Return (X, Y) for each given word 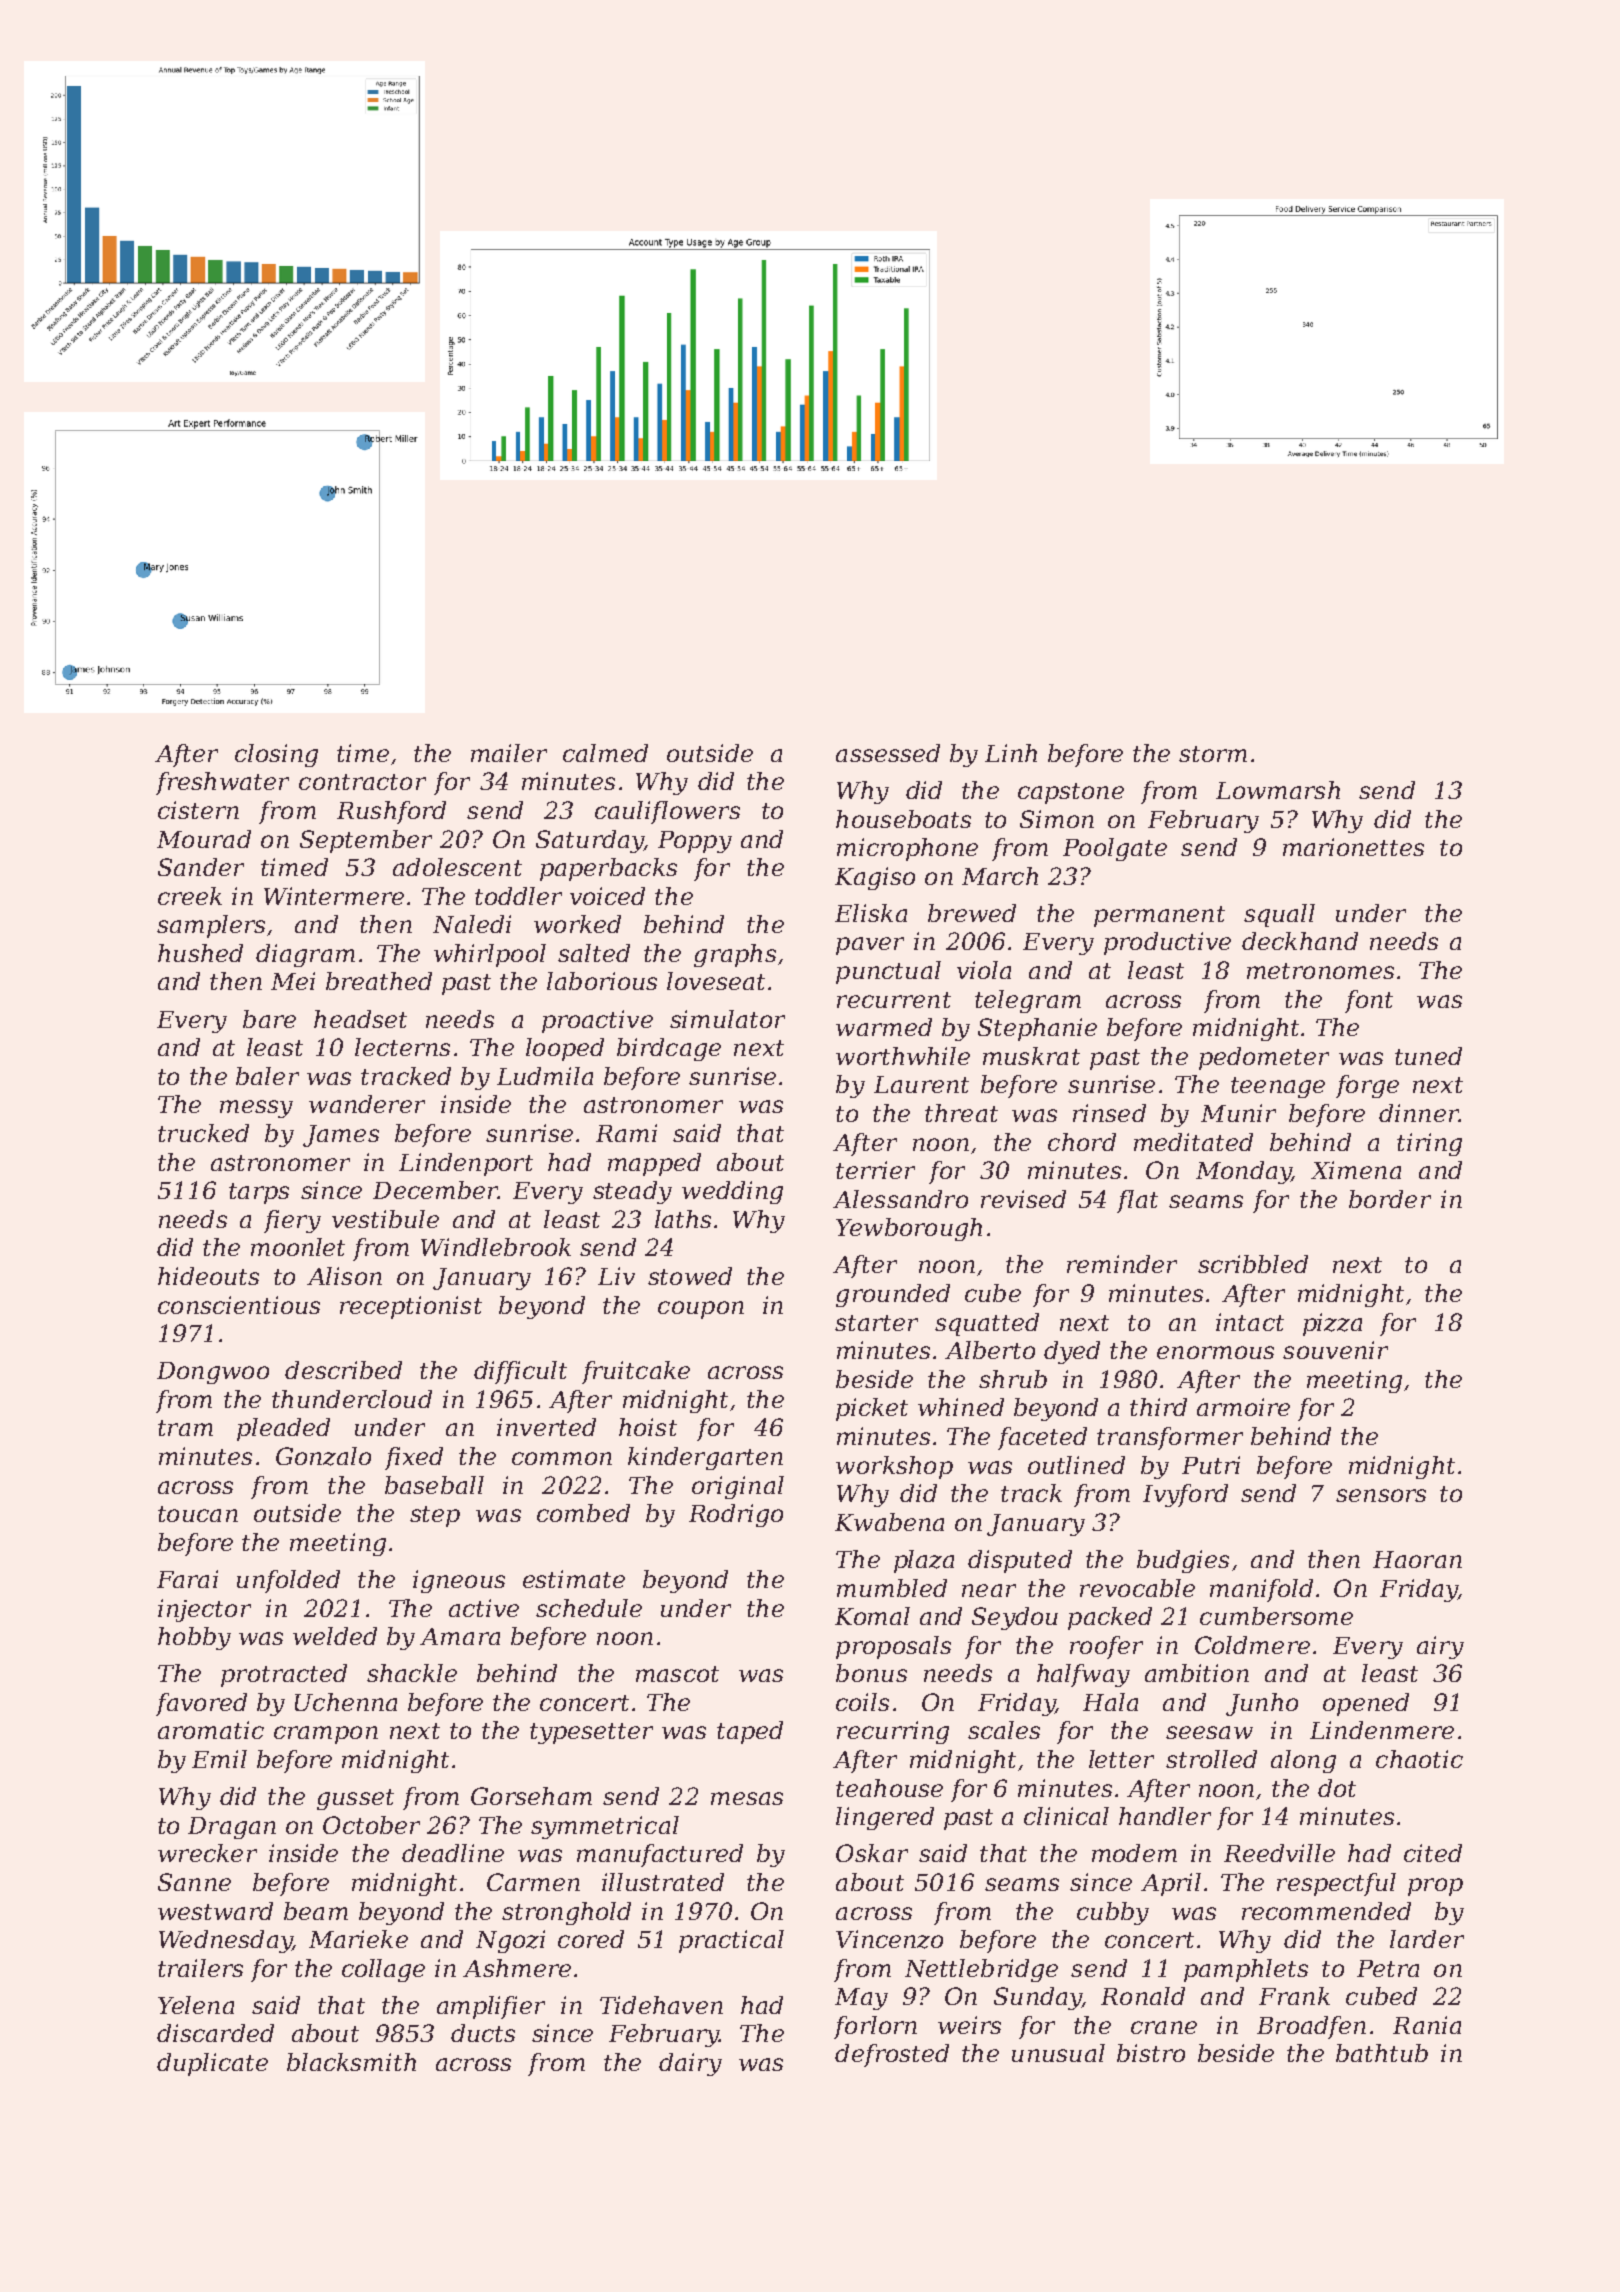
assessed (888, 753)
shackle (412, 1673)
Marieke (358, 1939)
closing (276, 755)
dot (1337, 1788)
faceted (1042, 1438)
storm (1213, 754)
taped (750, 1732)
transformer (1170, 1438)
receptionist (411, 1307)
